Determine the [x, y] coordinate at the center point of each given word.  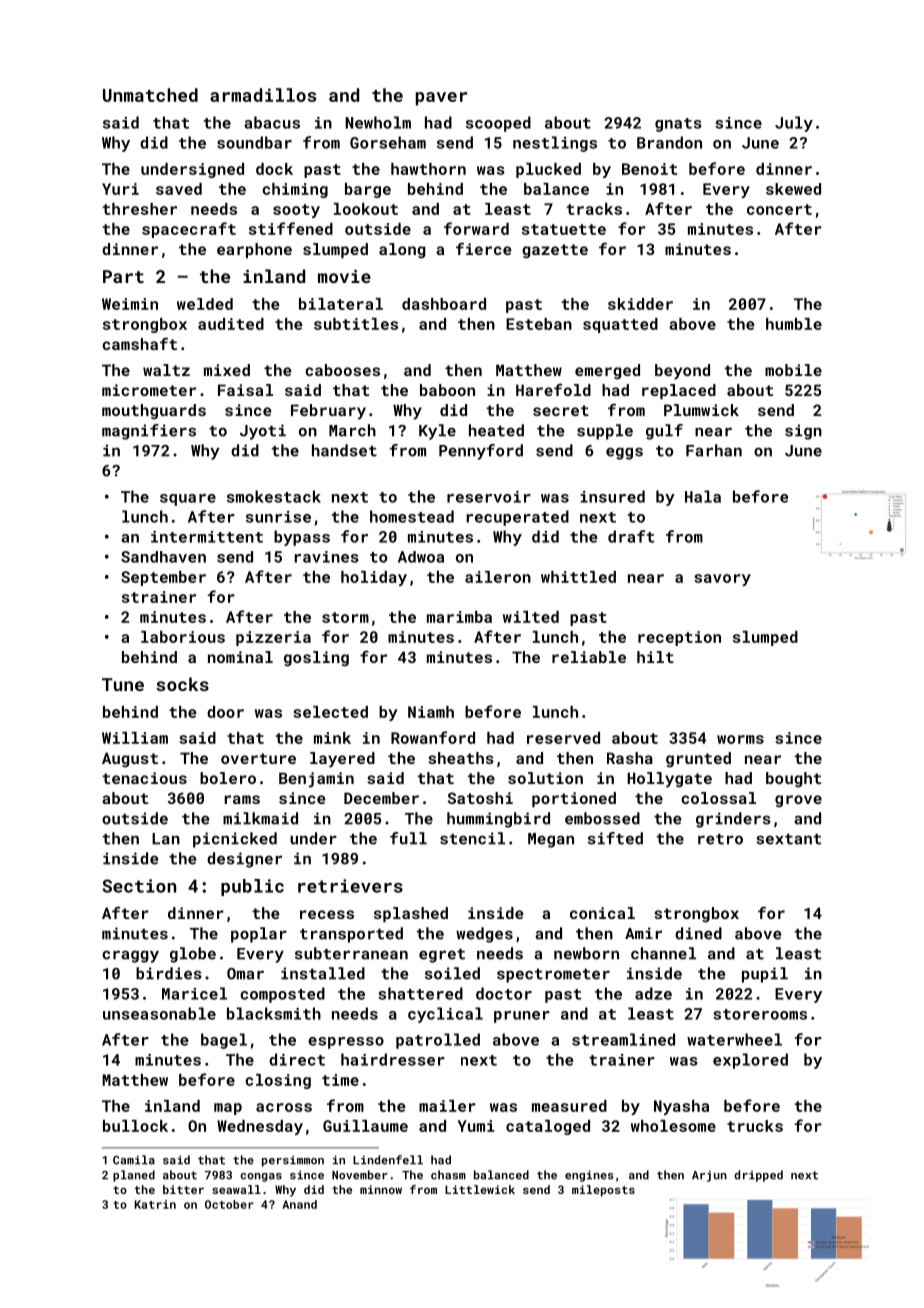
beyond [682, 372]
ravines [326, 557]
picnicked [235, 840]
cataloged [548, 1127]
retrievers [350, 886]
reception [679, 638]
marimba [459, 617]
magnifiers [149, 432]
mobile [793, 370]
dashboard [444, 304]
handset [344, 450]
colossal [718, 798]
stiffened [291, 228]
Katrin [155, 1204]
